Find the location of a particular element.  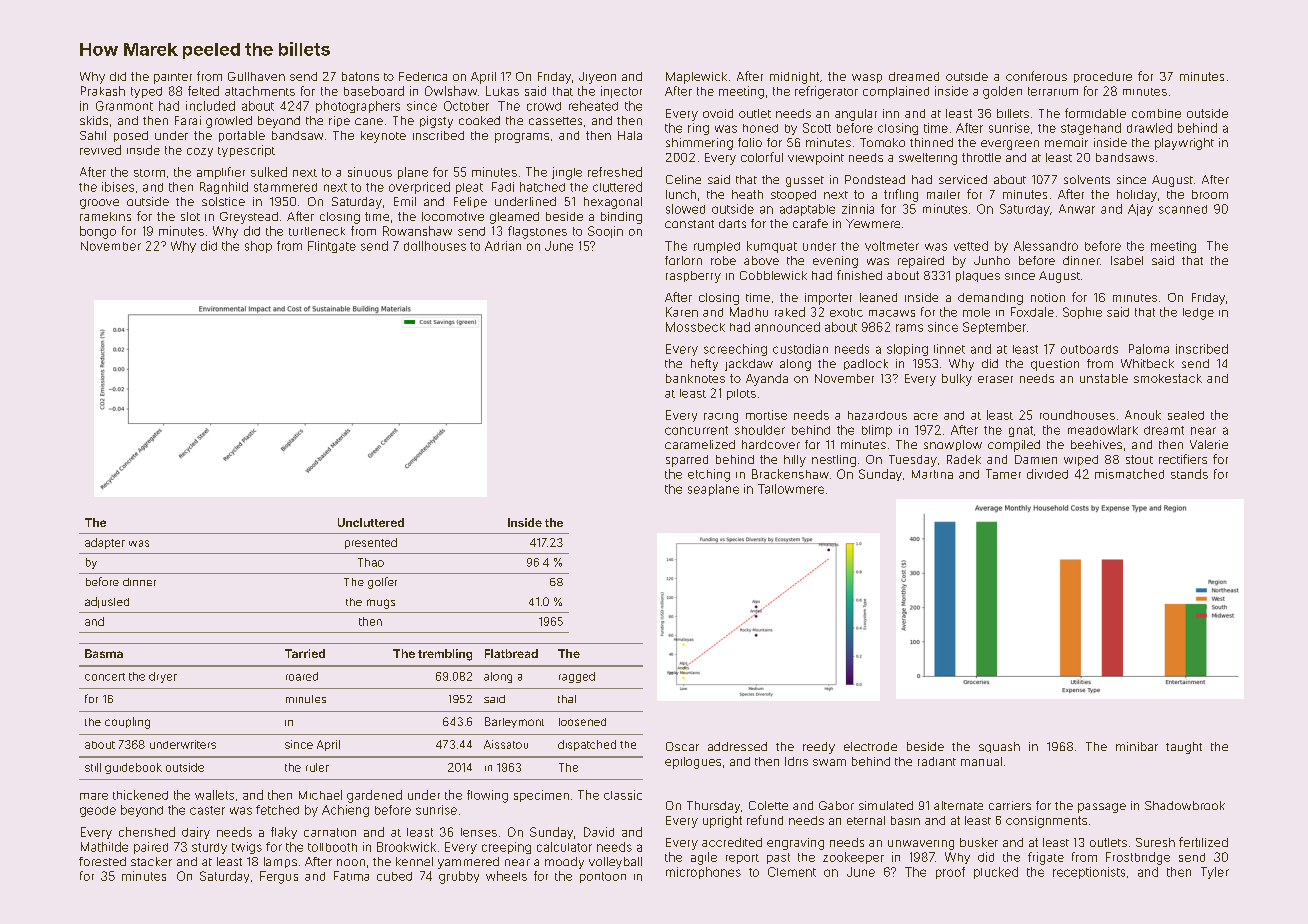

golfer is located at coordinates (382, 583).
